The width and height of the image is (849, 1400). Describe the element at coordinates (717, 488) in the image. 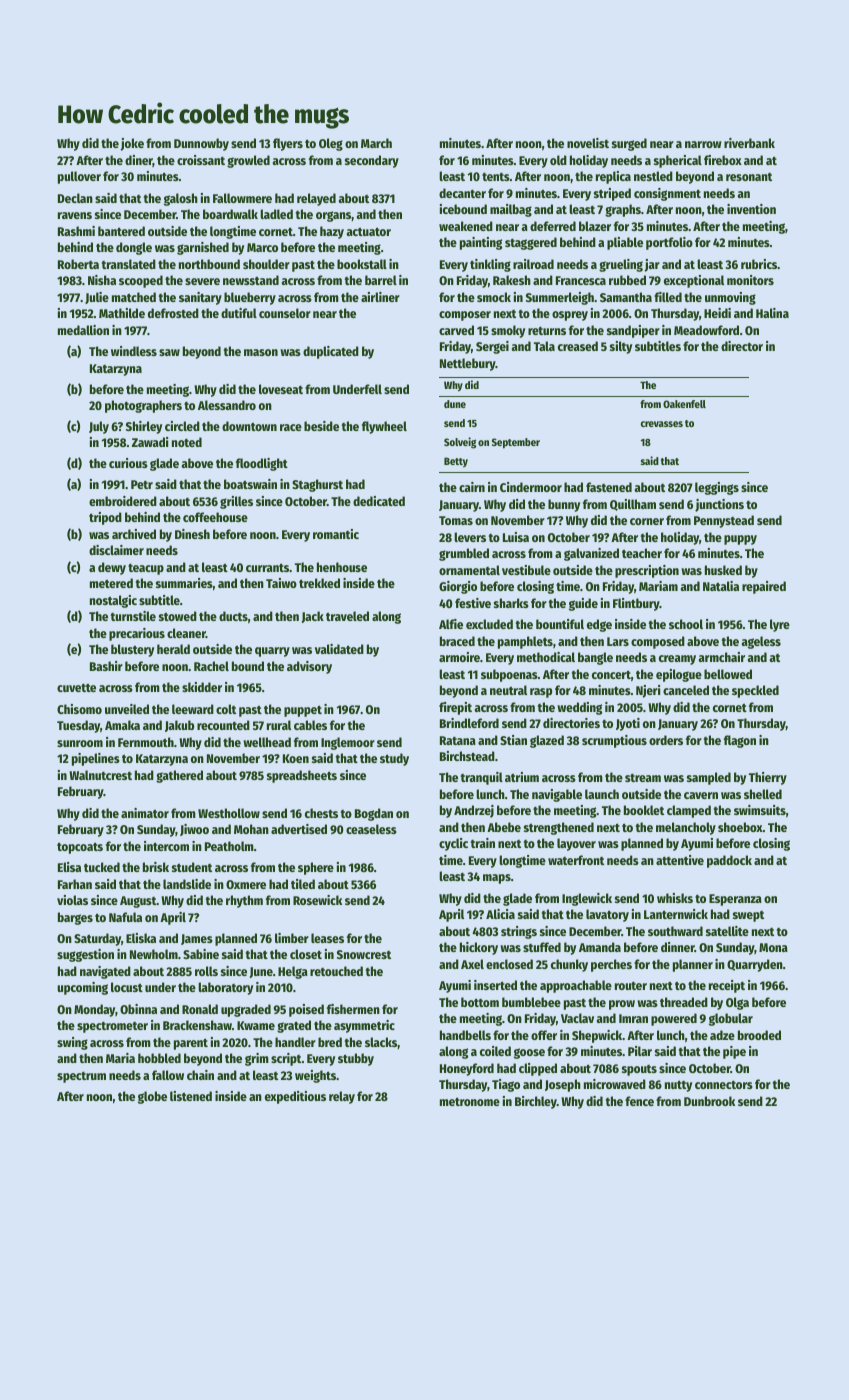

I see `leggings` at that location.
